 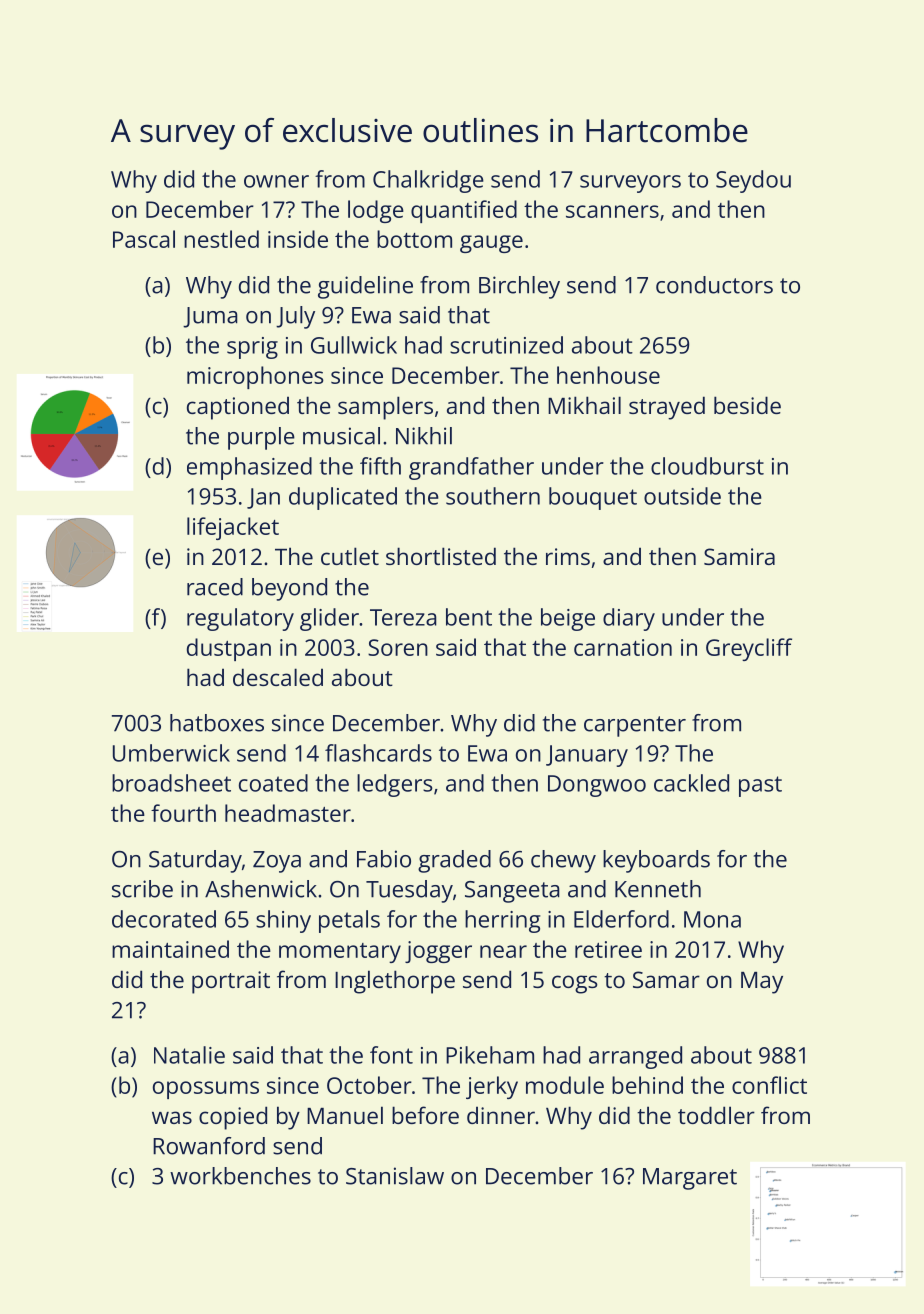 What do you see at coordinates (753, 181) in the screenshot?
I see `Seydou` at bounding box center [753, 181].
